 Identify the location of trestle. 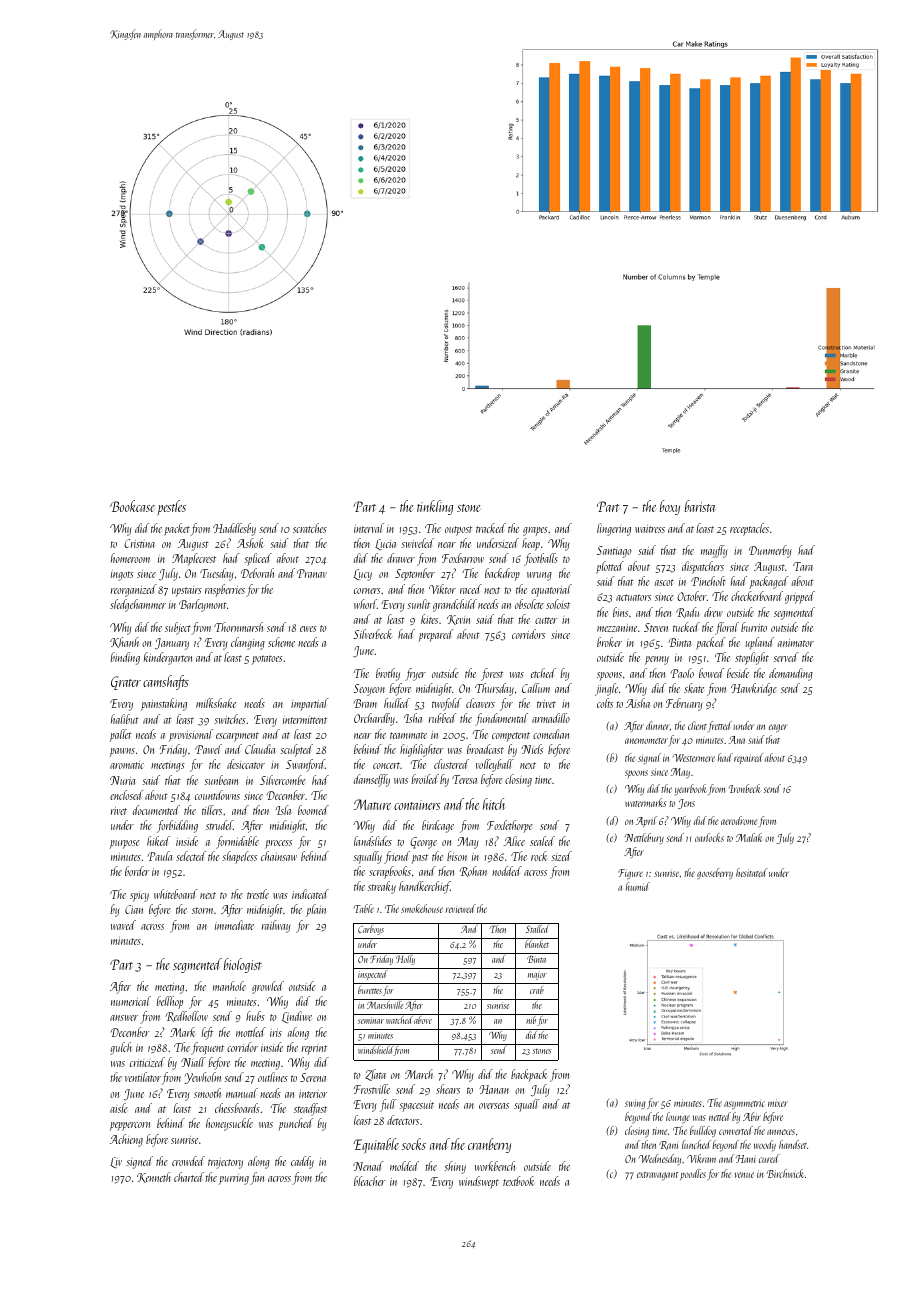
(258, 894).
